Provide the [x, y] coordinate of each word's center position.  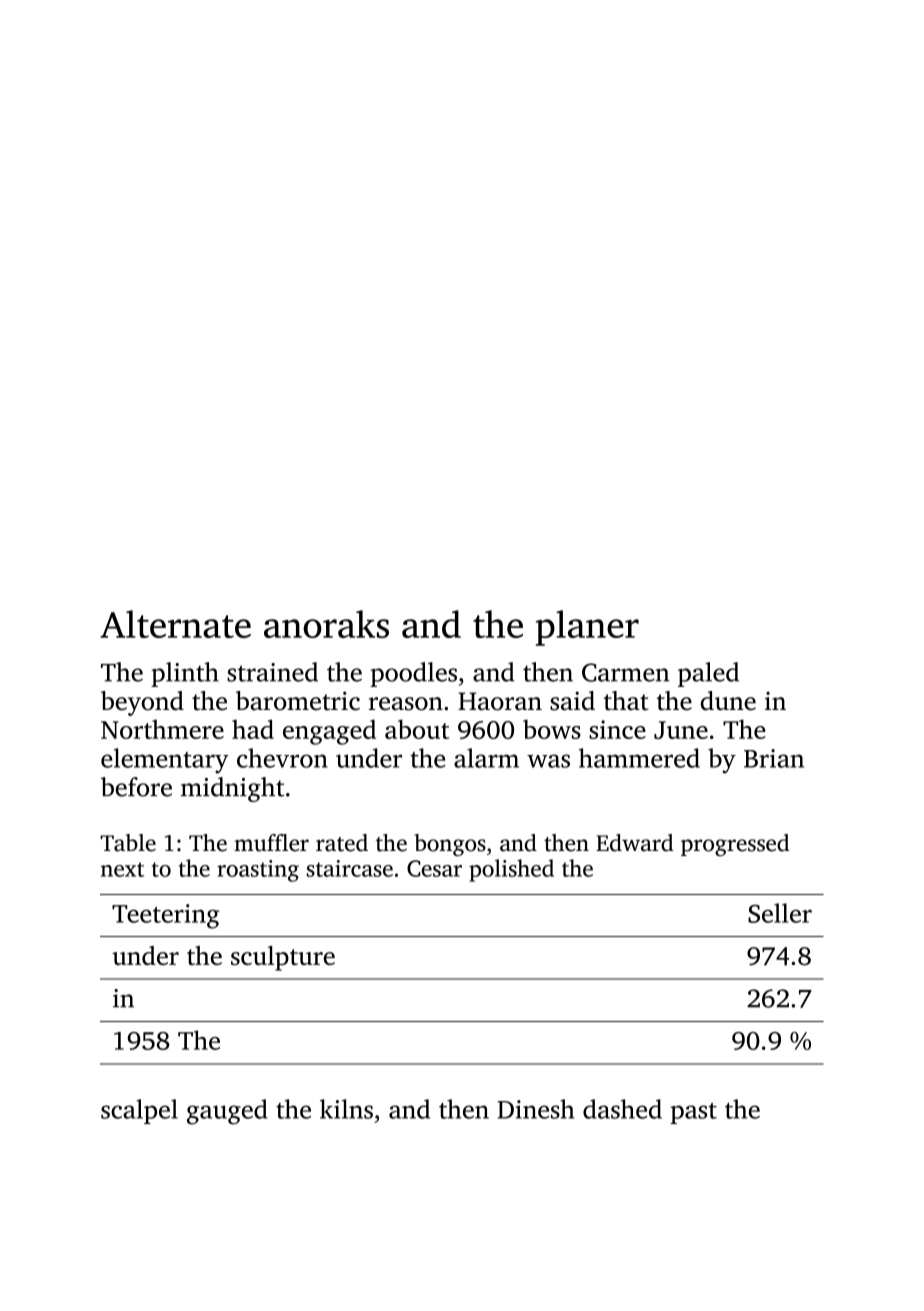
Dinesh [536, 1109]
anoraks [326, 624]
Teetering [165, 916]
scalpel [139, 1111]
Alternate [175, 624]
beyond [142, 703]
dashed [622, 1109]
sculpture [283, 958]
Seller [780, 913]
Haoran [500, 701]
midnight [232, 789]
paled [708, 674]
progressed [735, 845]
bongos [450, 845]
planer [587, 628]
